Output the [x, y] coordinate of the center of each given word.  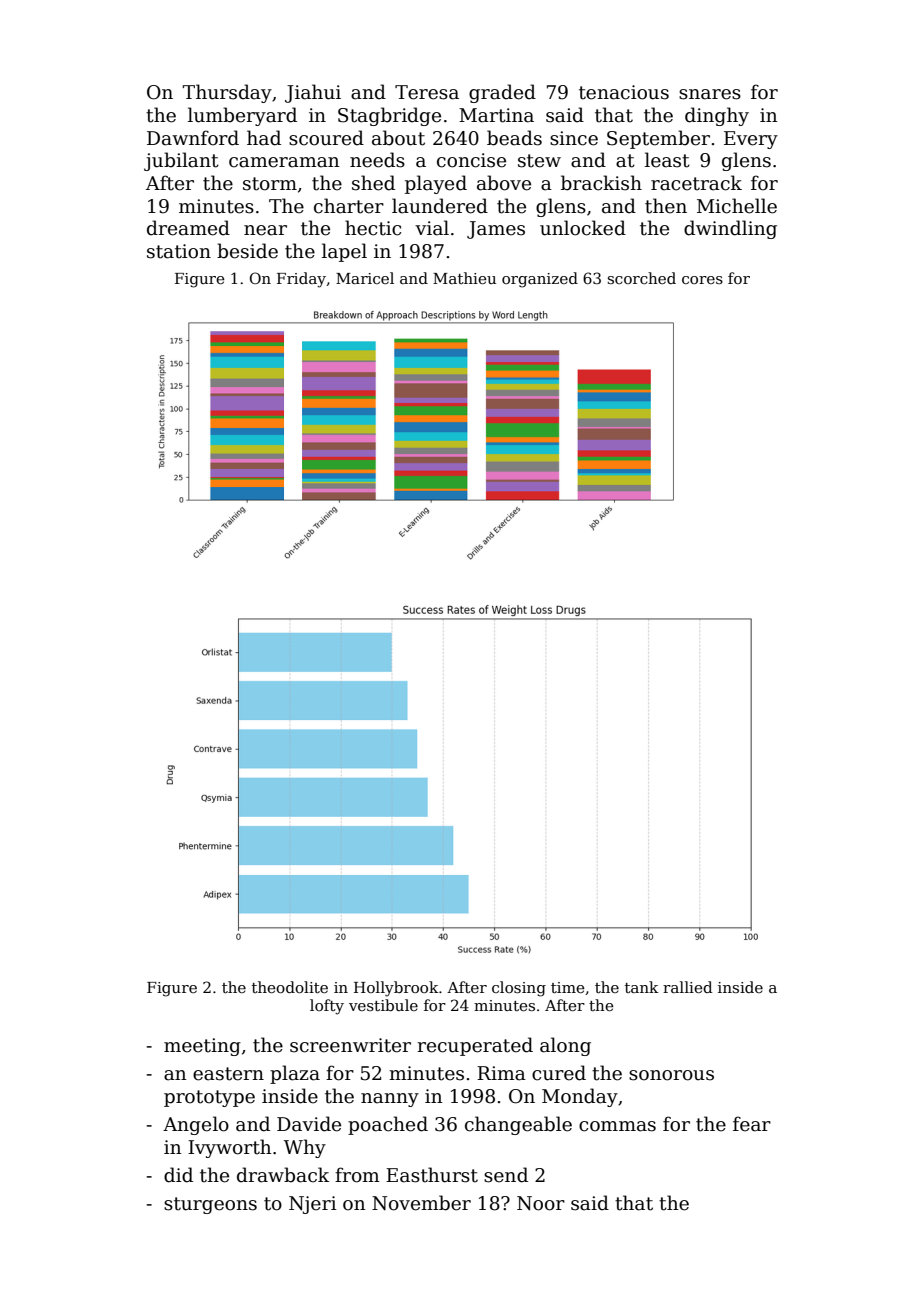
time [568, 987]
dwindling [730, 229]
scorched [642, 278]
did [178, 1175]
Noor [541, 1203]
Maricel [365, 278]
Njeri [313, 1205]
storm [270, 184]
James [496, 230]
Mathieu [464, 278]
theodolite [290, 987]
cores [702, 280]
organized [540, 280]
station [179, 251]
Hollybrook [396, 989]
